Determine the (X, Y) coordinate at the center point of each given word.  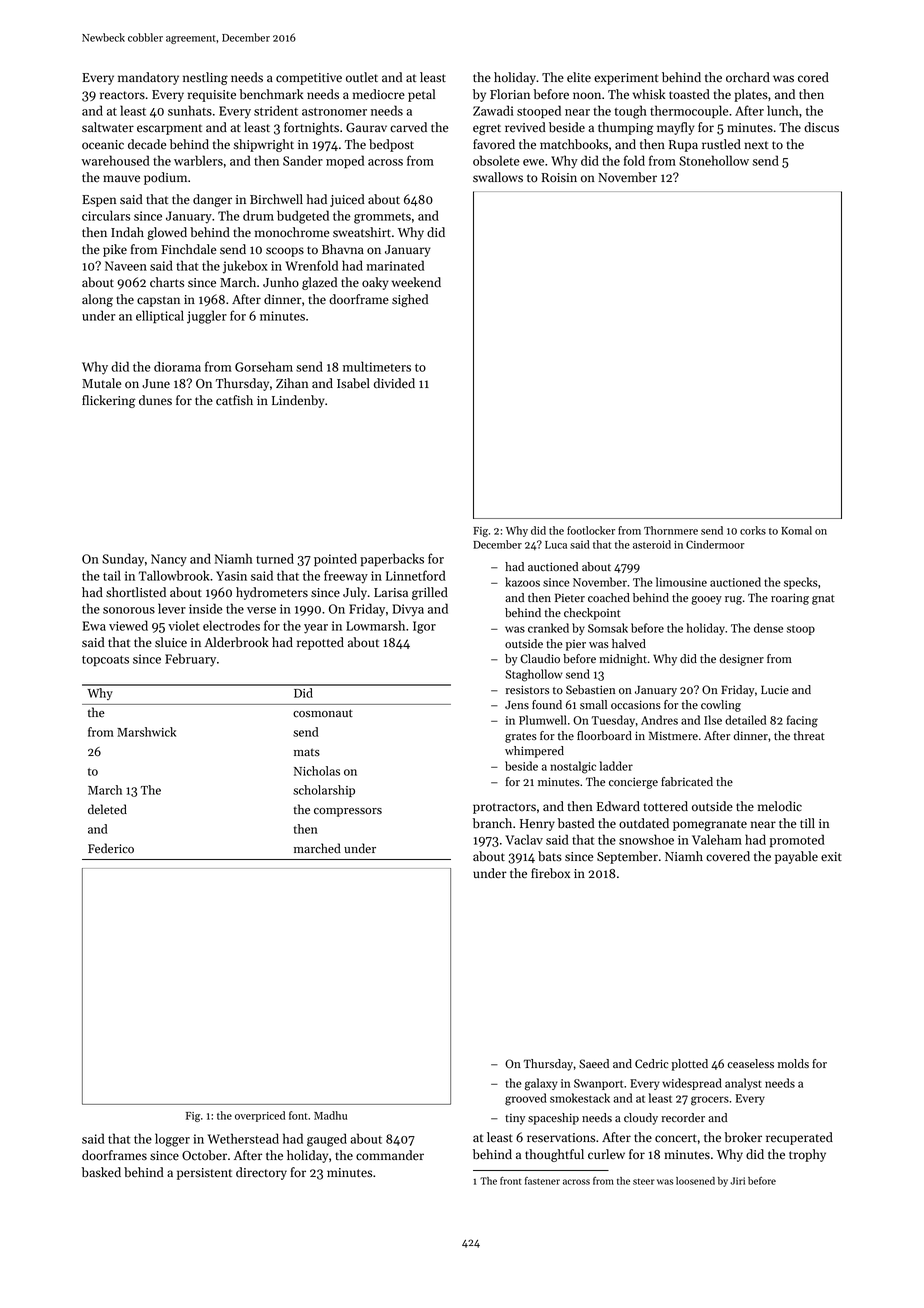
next (756, 145)
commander (390, 1155)
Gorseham (264, 366)
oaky (375, 283)
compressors (348, 812)
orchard (748, 77)
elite (579, 77)
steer (644, 1181)
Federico (111, 848)
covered (728, 856)
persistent (204, 1174)
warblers (198, 160)
